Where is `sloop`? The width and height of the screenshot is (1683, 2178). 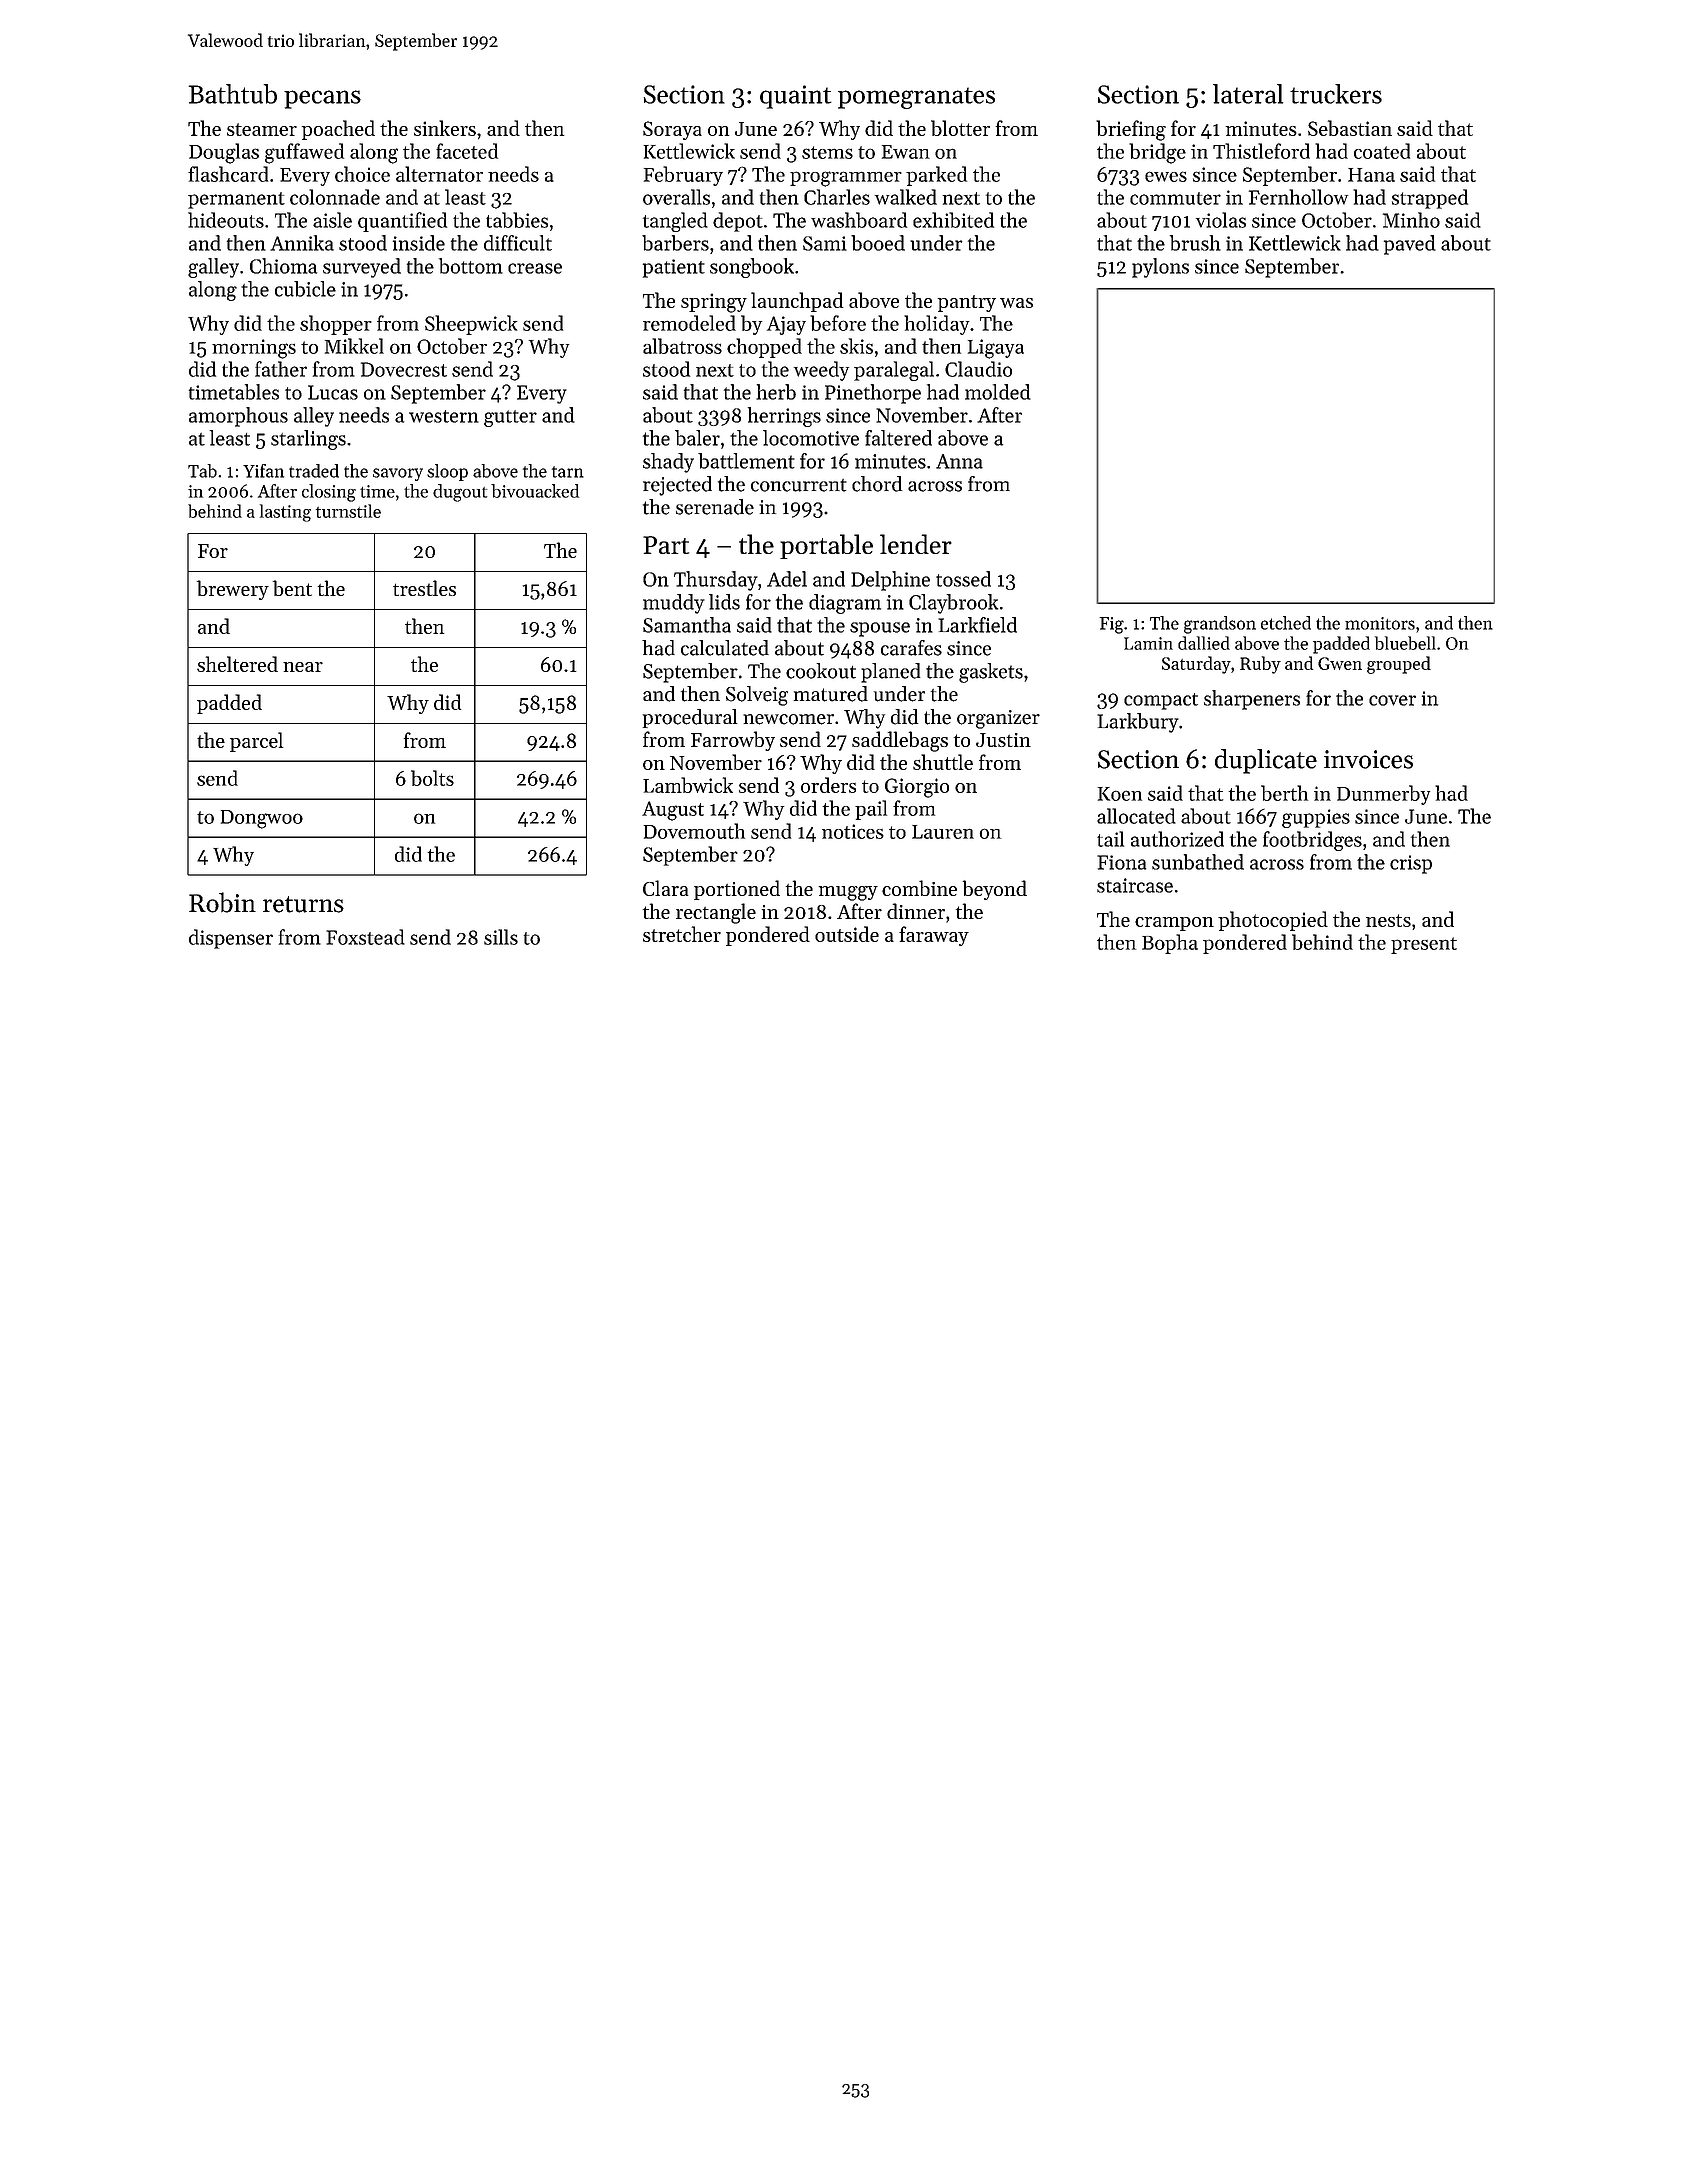
sloop is located at coordinates (447, 472).
